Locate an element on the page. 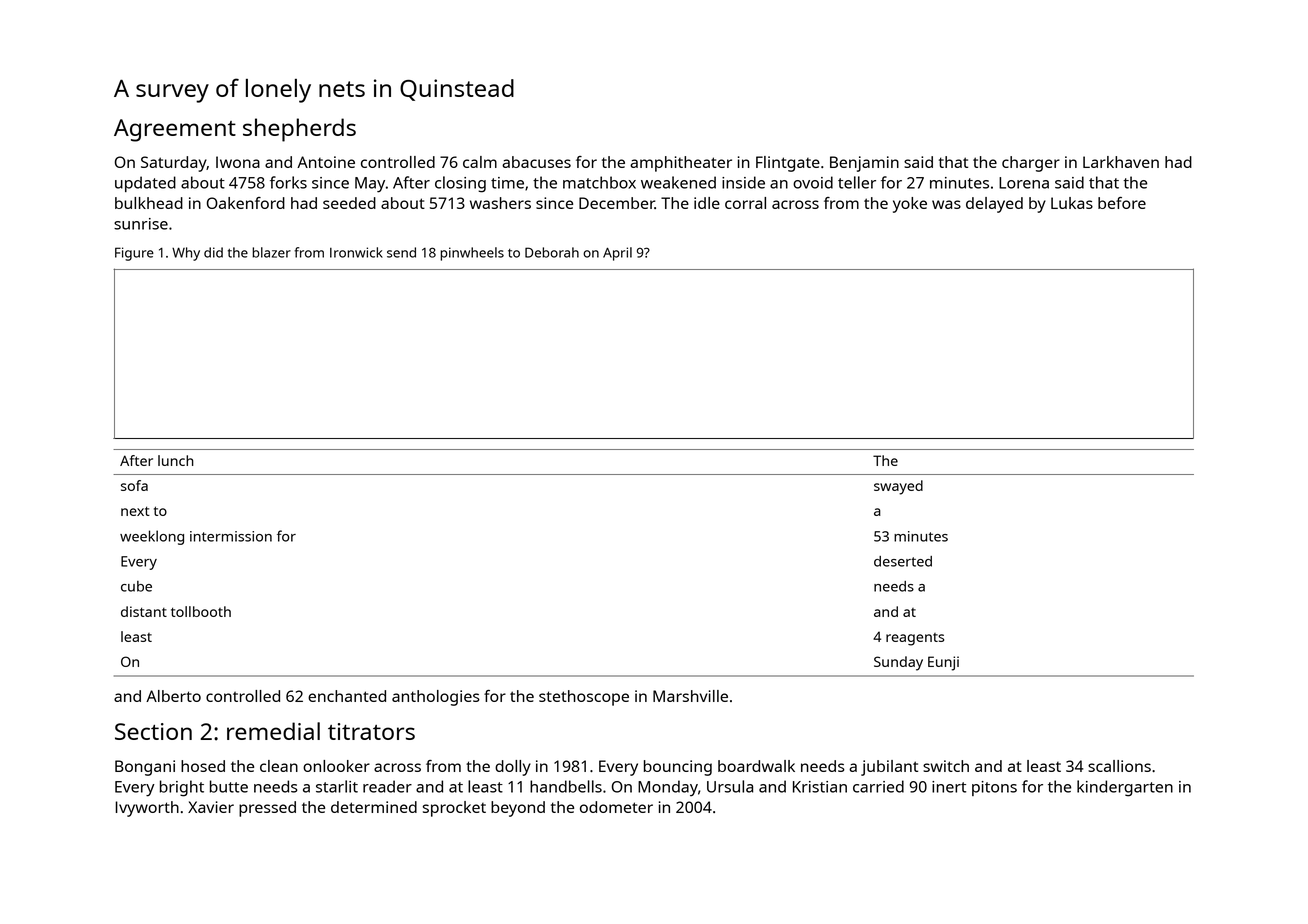 The width and height of the document is (1308, 924). Kristian is located at coordinates (820, 787).
